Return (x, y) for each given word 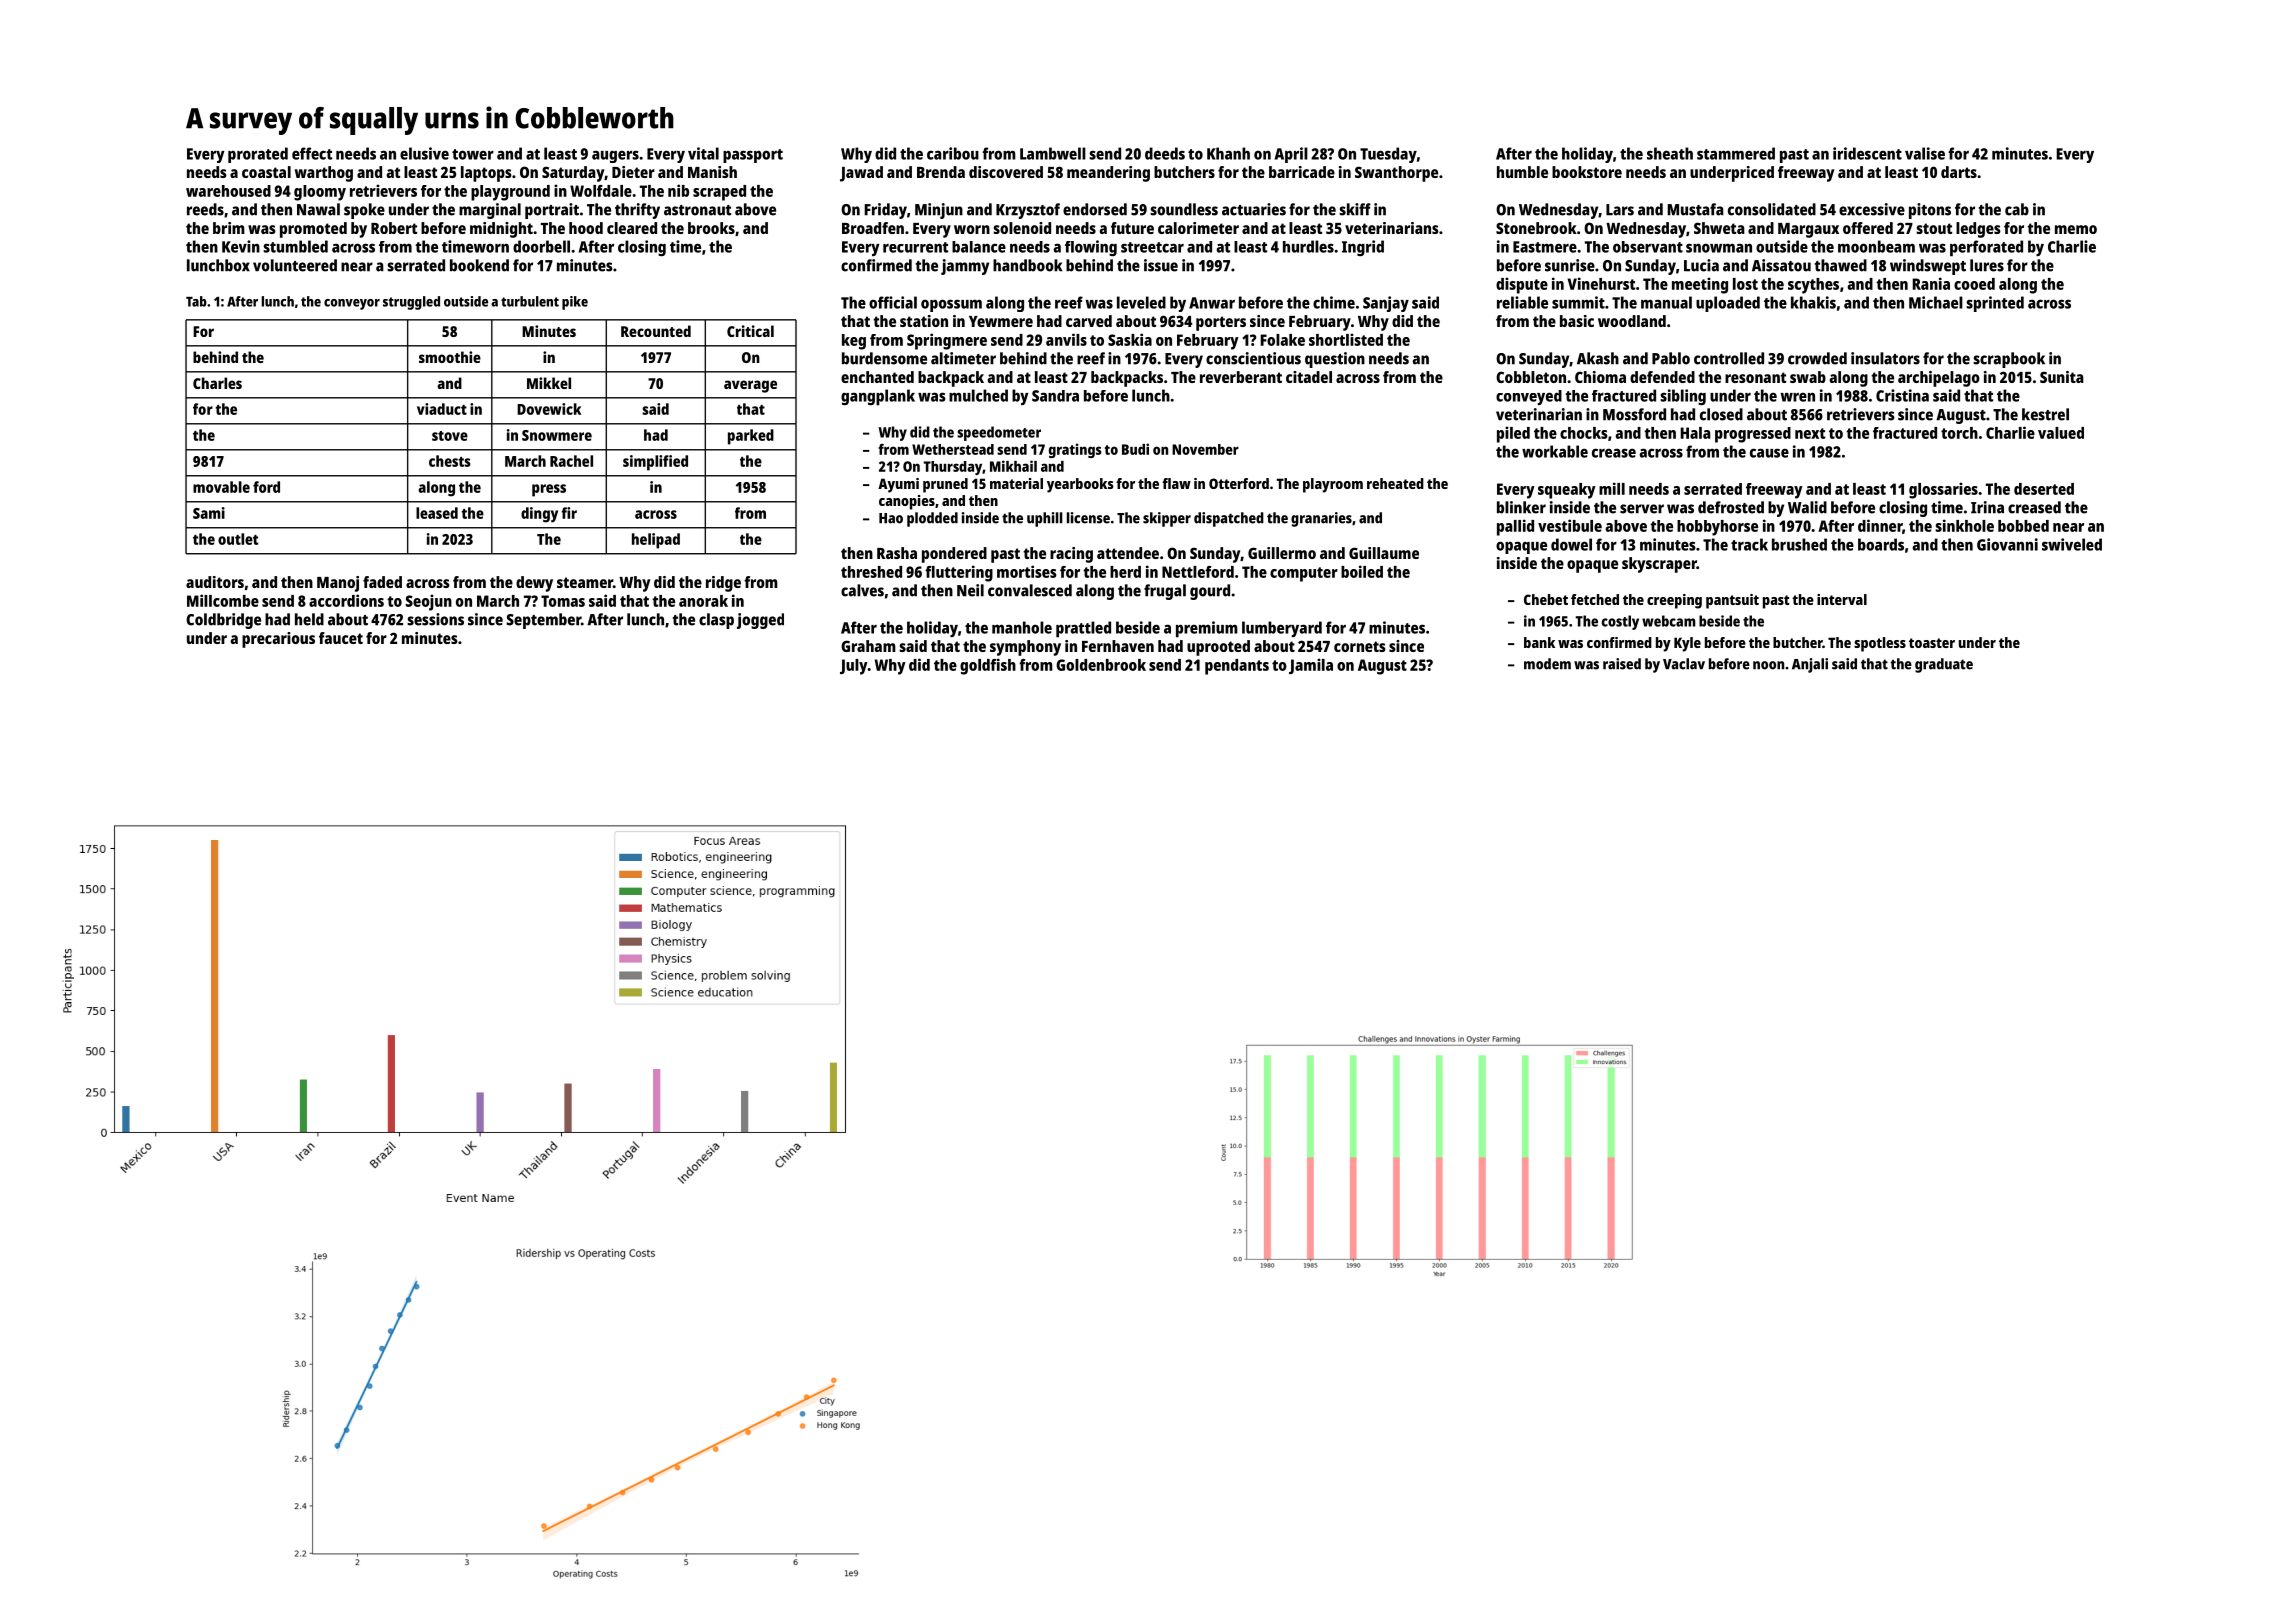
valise (1925, 153)
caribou (953, 153)
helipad (656, 541)
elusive (424, 153)
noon (1768, 665)
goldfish (988, 666)
